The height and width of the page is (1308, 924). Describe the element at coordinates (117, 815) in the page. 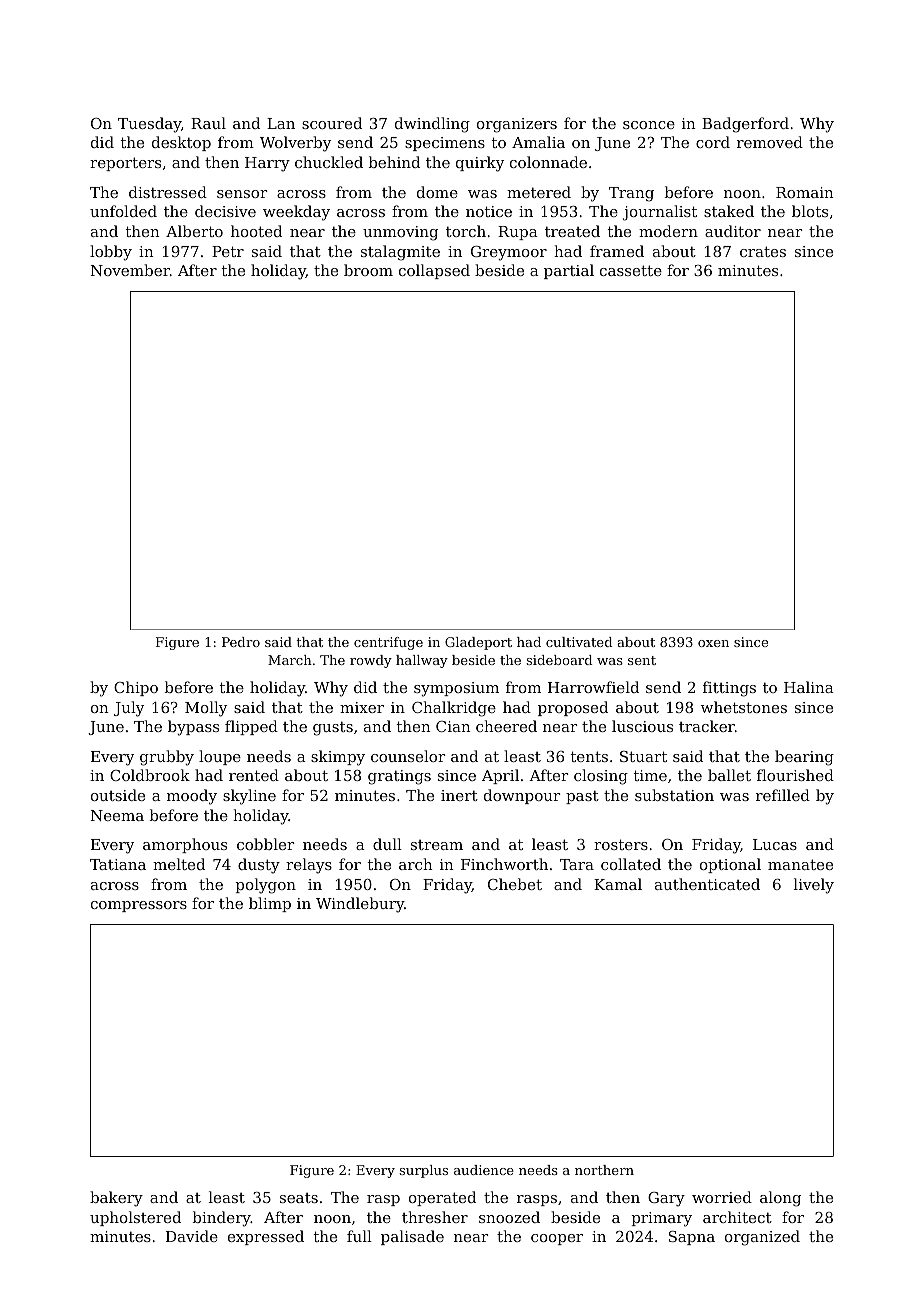

I see `Neema` at that location.
